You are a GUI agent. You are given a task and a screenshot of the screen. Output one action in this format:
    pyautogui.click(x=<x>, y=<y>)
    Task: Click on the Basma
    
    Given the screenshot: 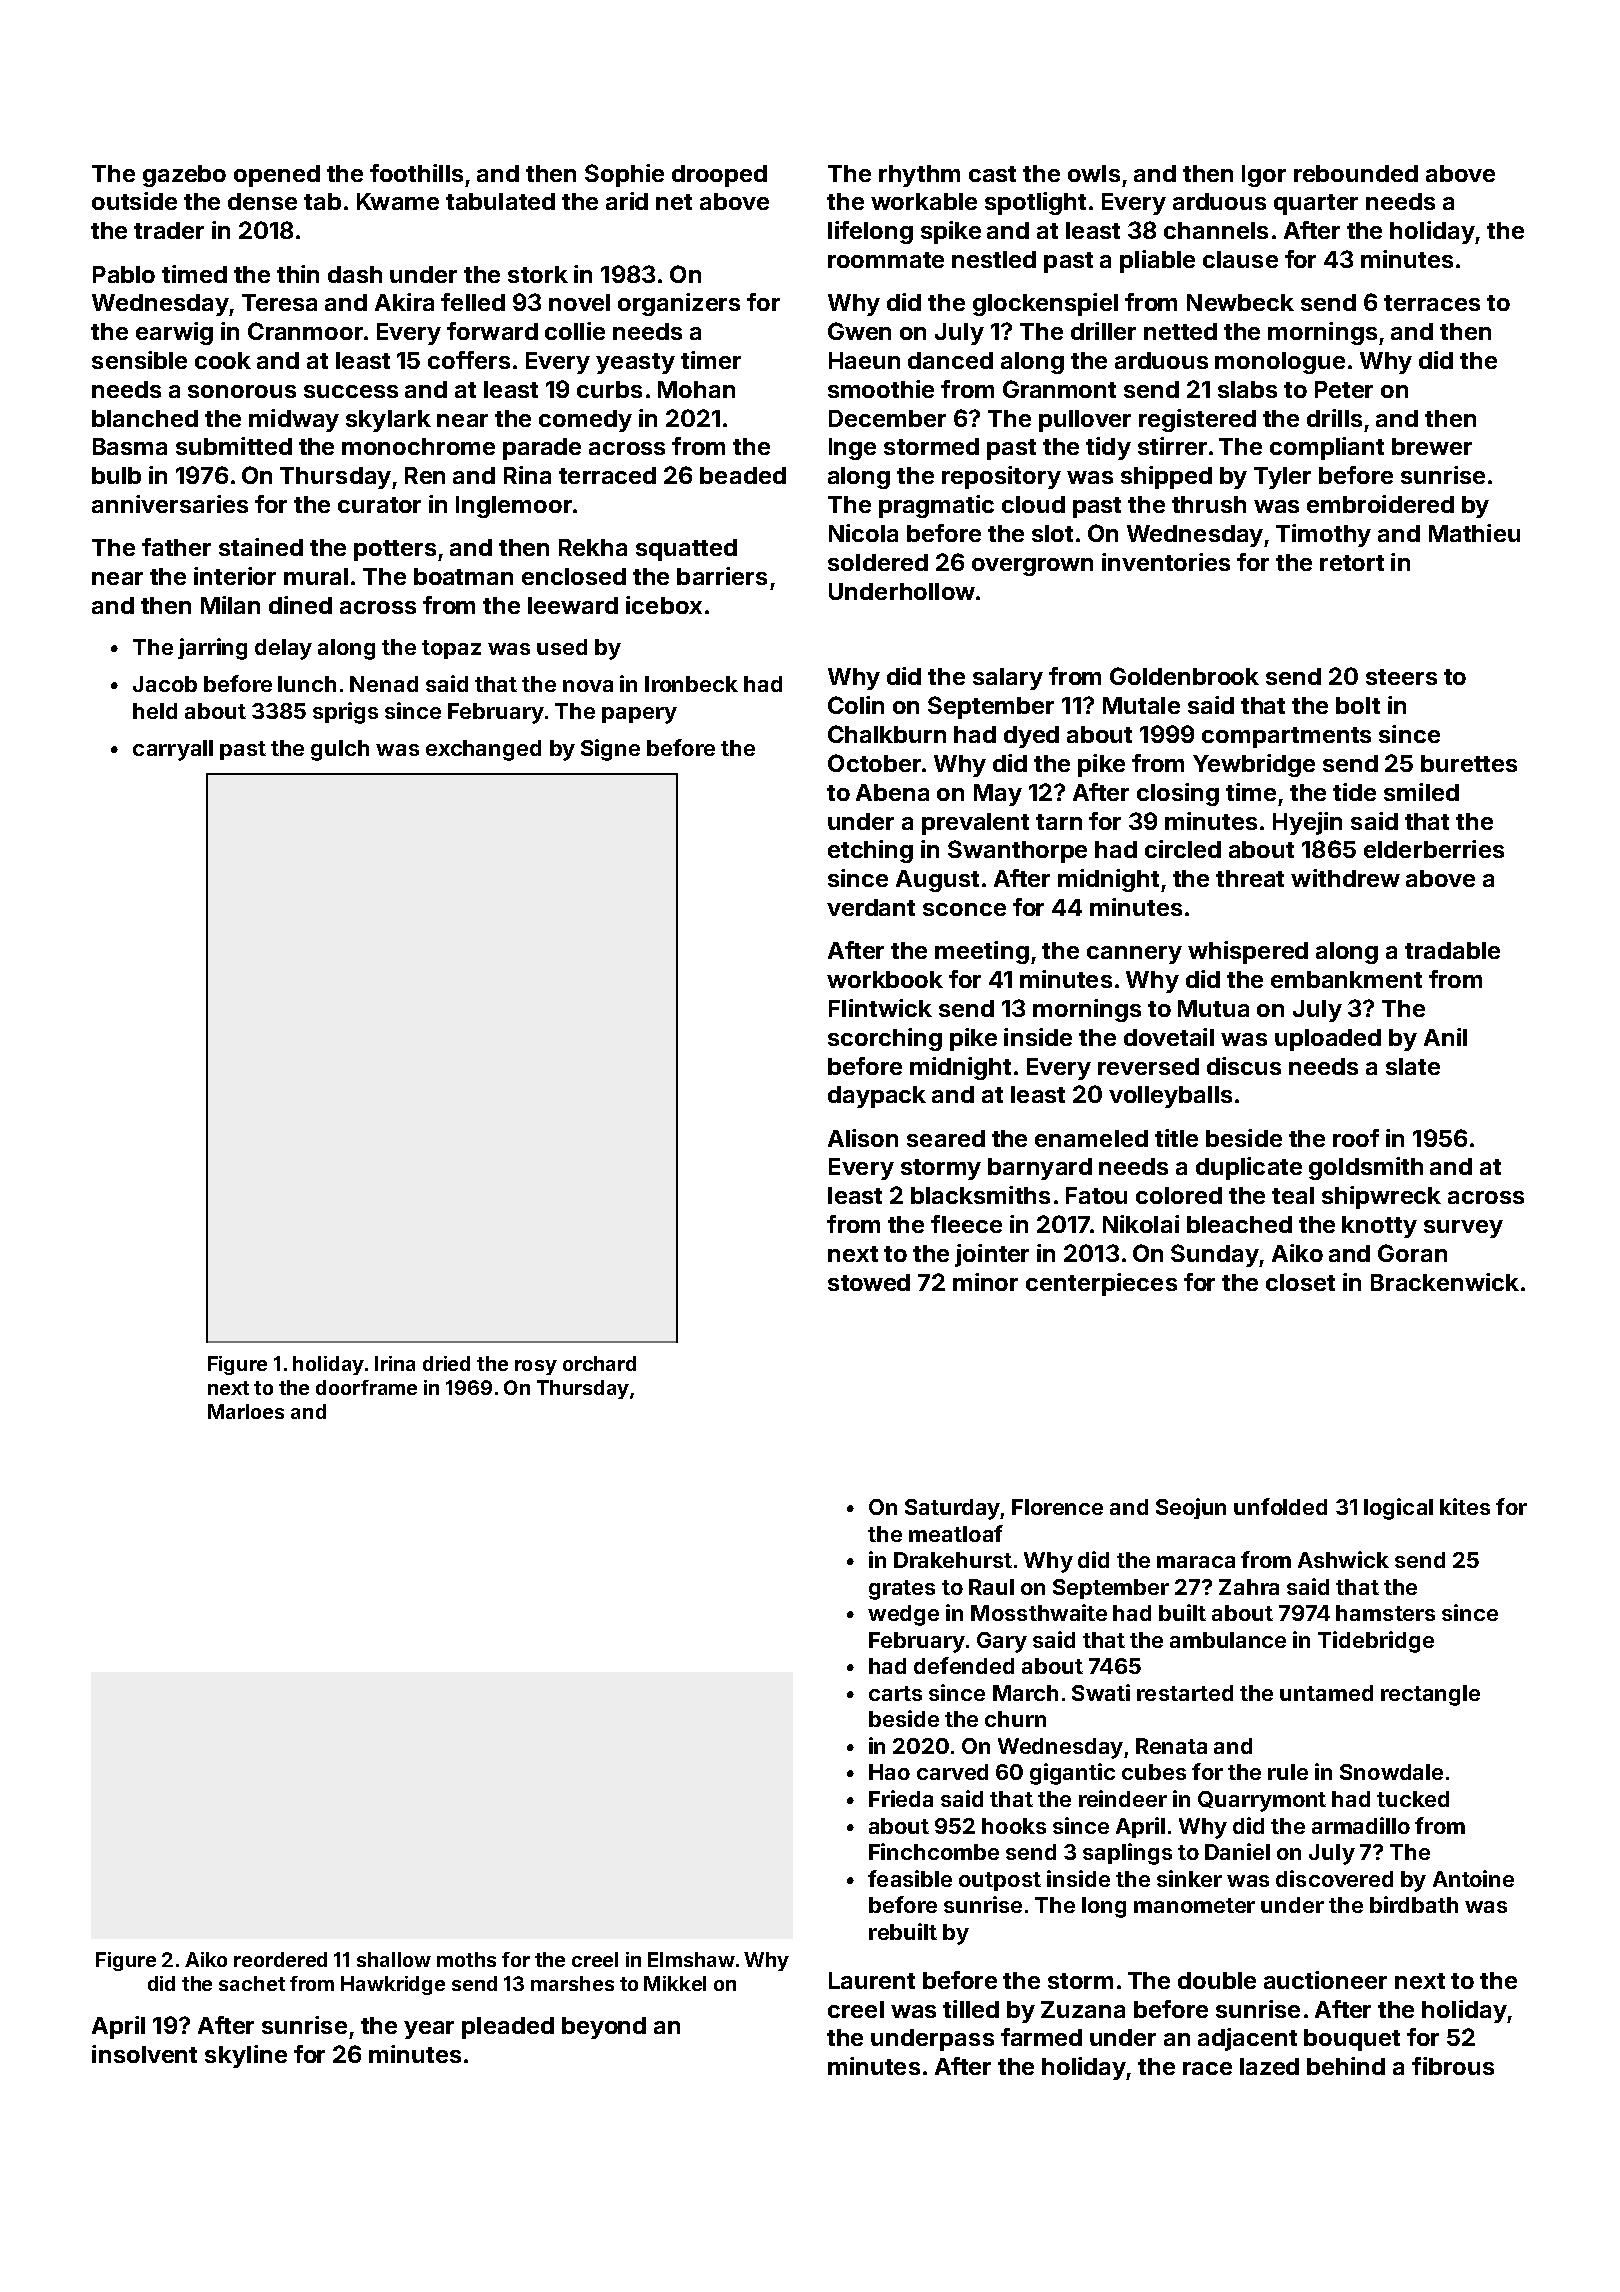 What is the action you would take?
    pyautogui.click(x=130, y=446)
